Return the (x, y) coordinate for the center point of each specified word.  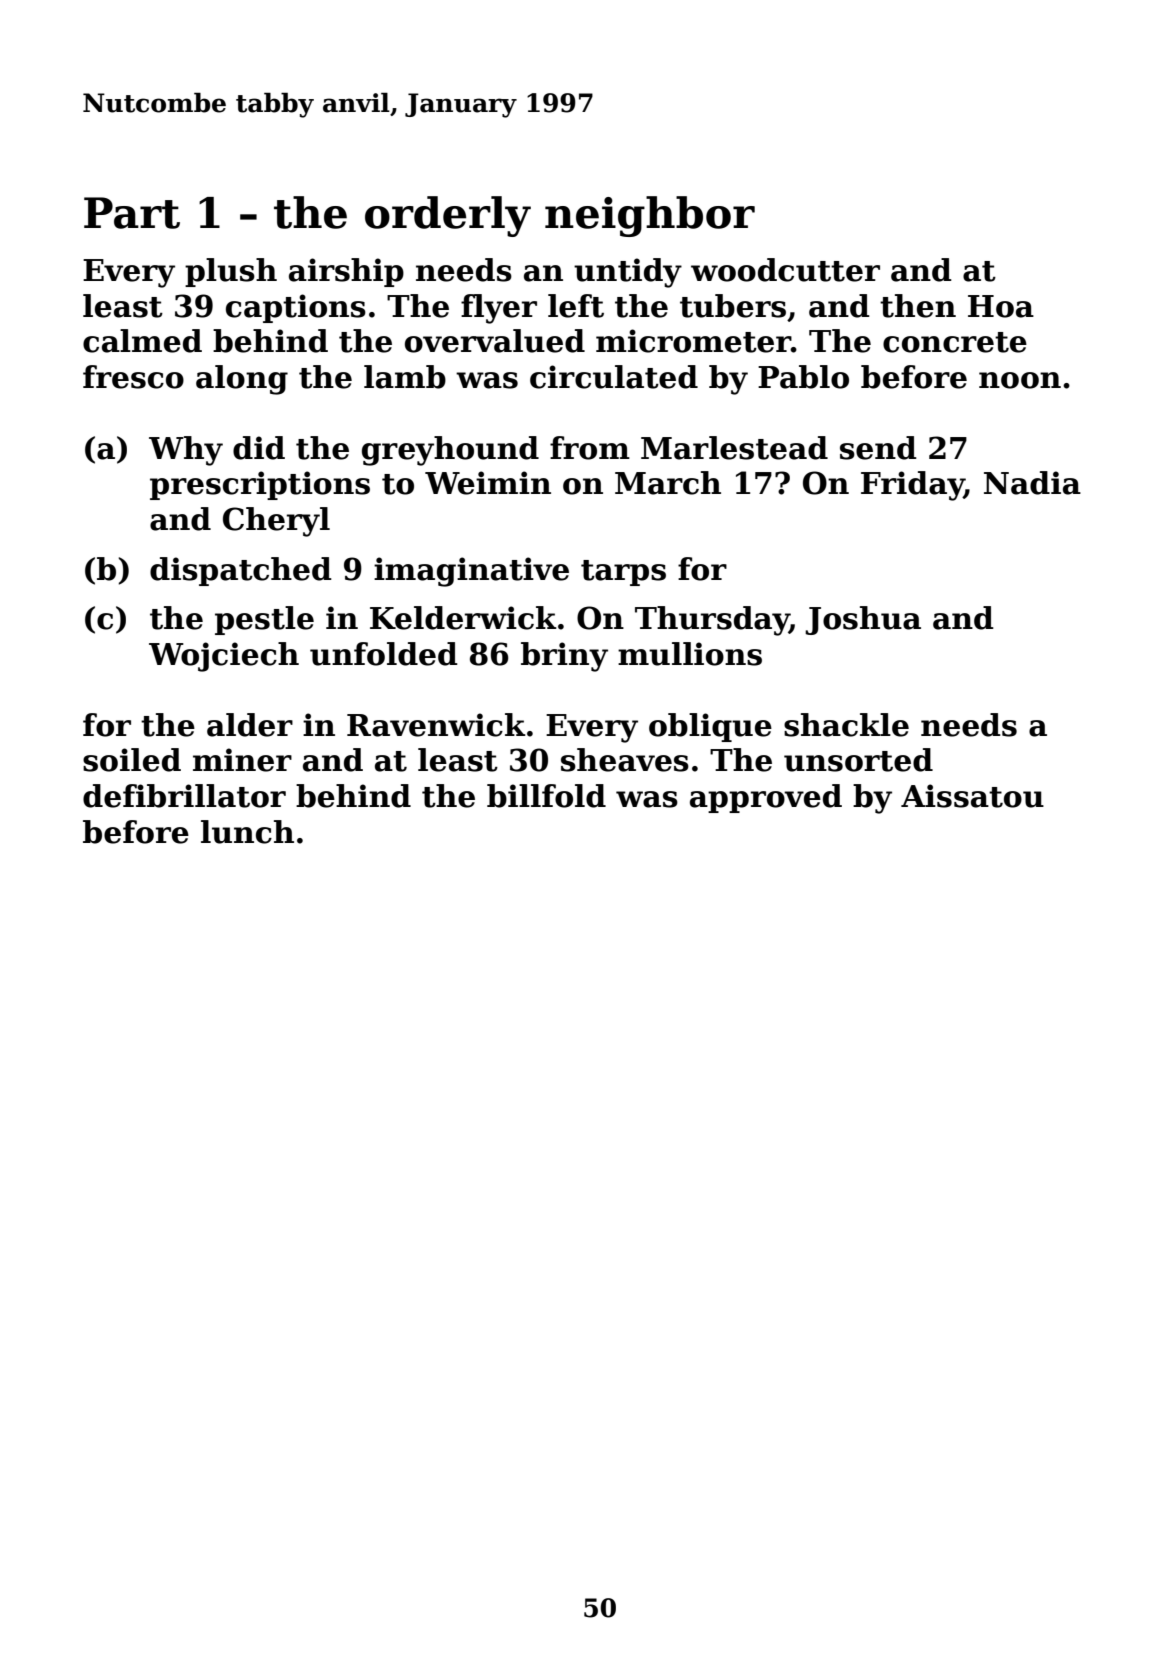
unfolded (384, 654)
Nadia (1032, 483)
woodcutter (785, 270)
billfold (546, 796)
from (590, 448)
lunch (247, 832)
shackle (846, 725)
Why (186, 451)
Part (132, 213)
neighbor (650, 216)
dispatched (241, 571)
